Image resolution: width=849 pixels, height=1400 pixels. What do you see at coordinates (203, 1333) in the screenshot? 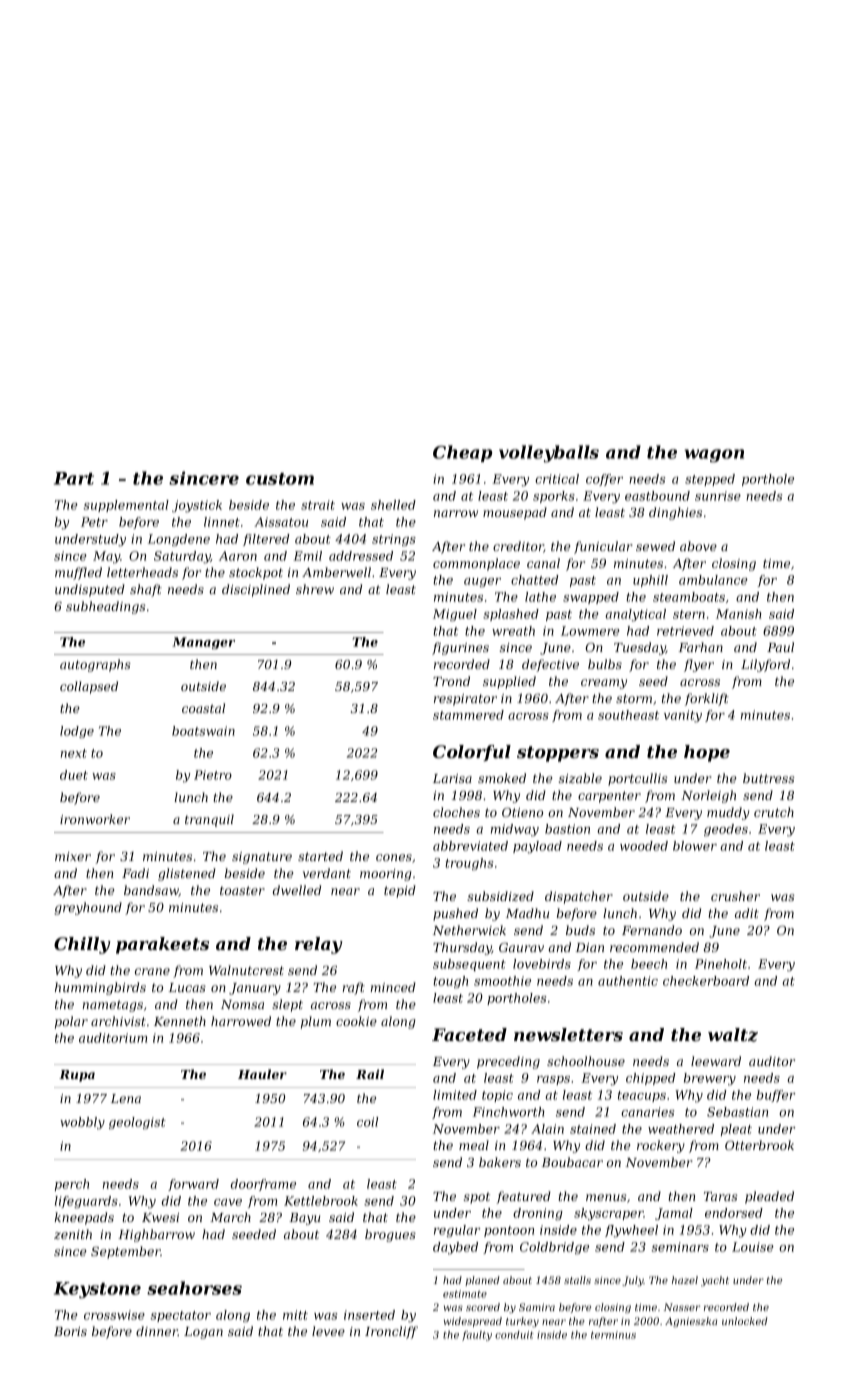
I see `Logan` at bounding box center [203, 1333].
